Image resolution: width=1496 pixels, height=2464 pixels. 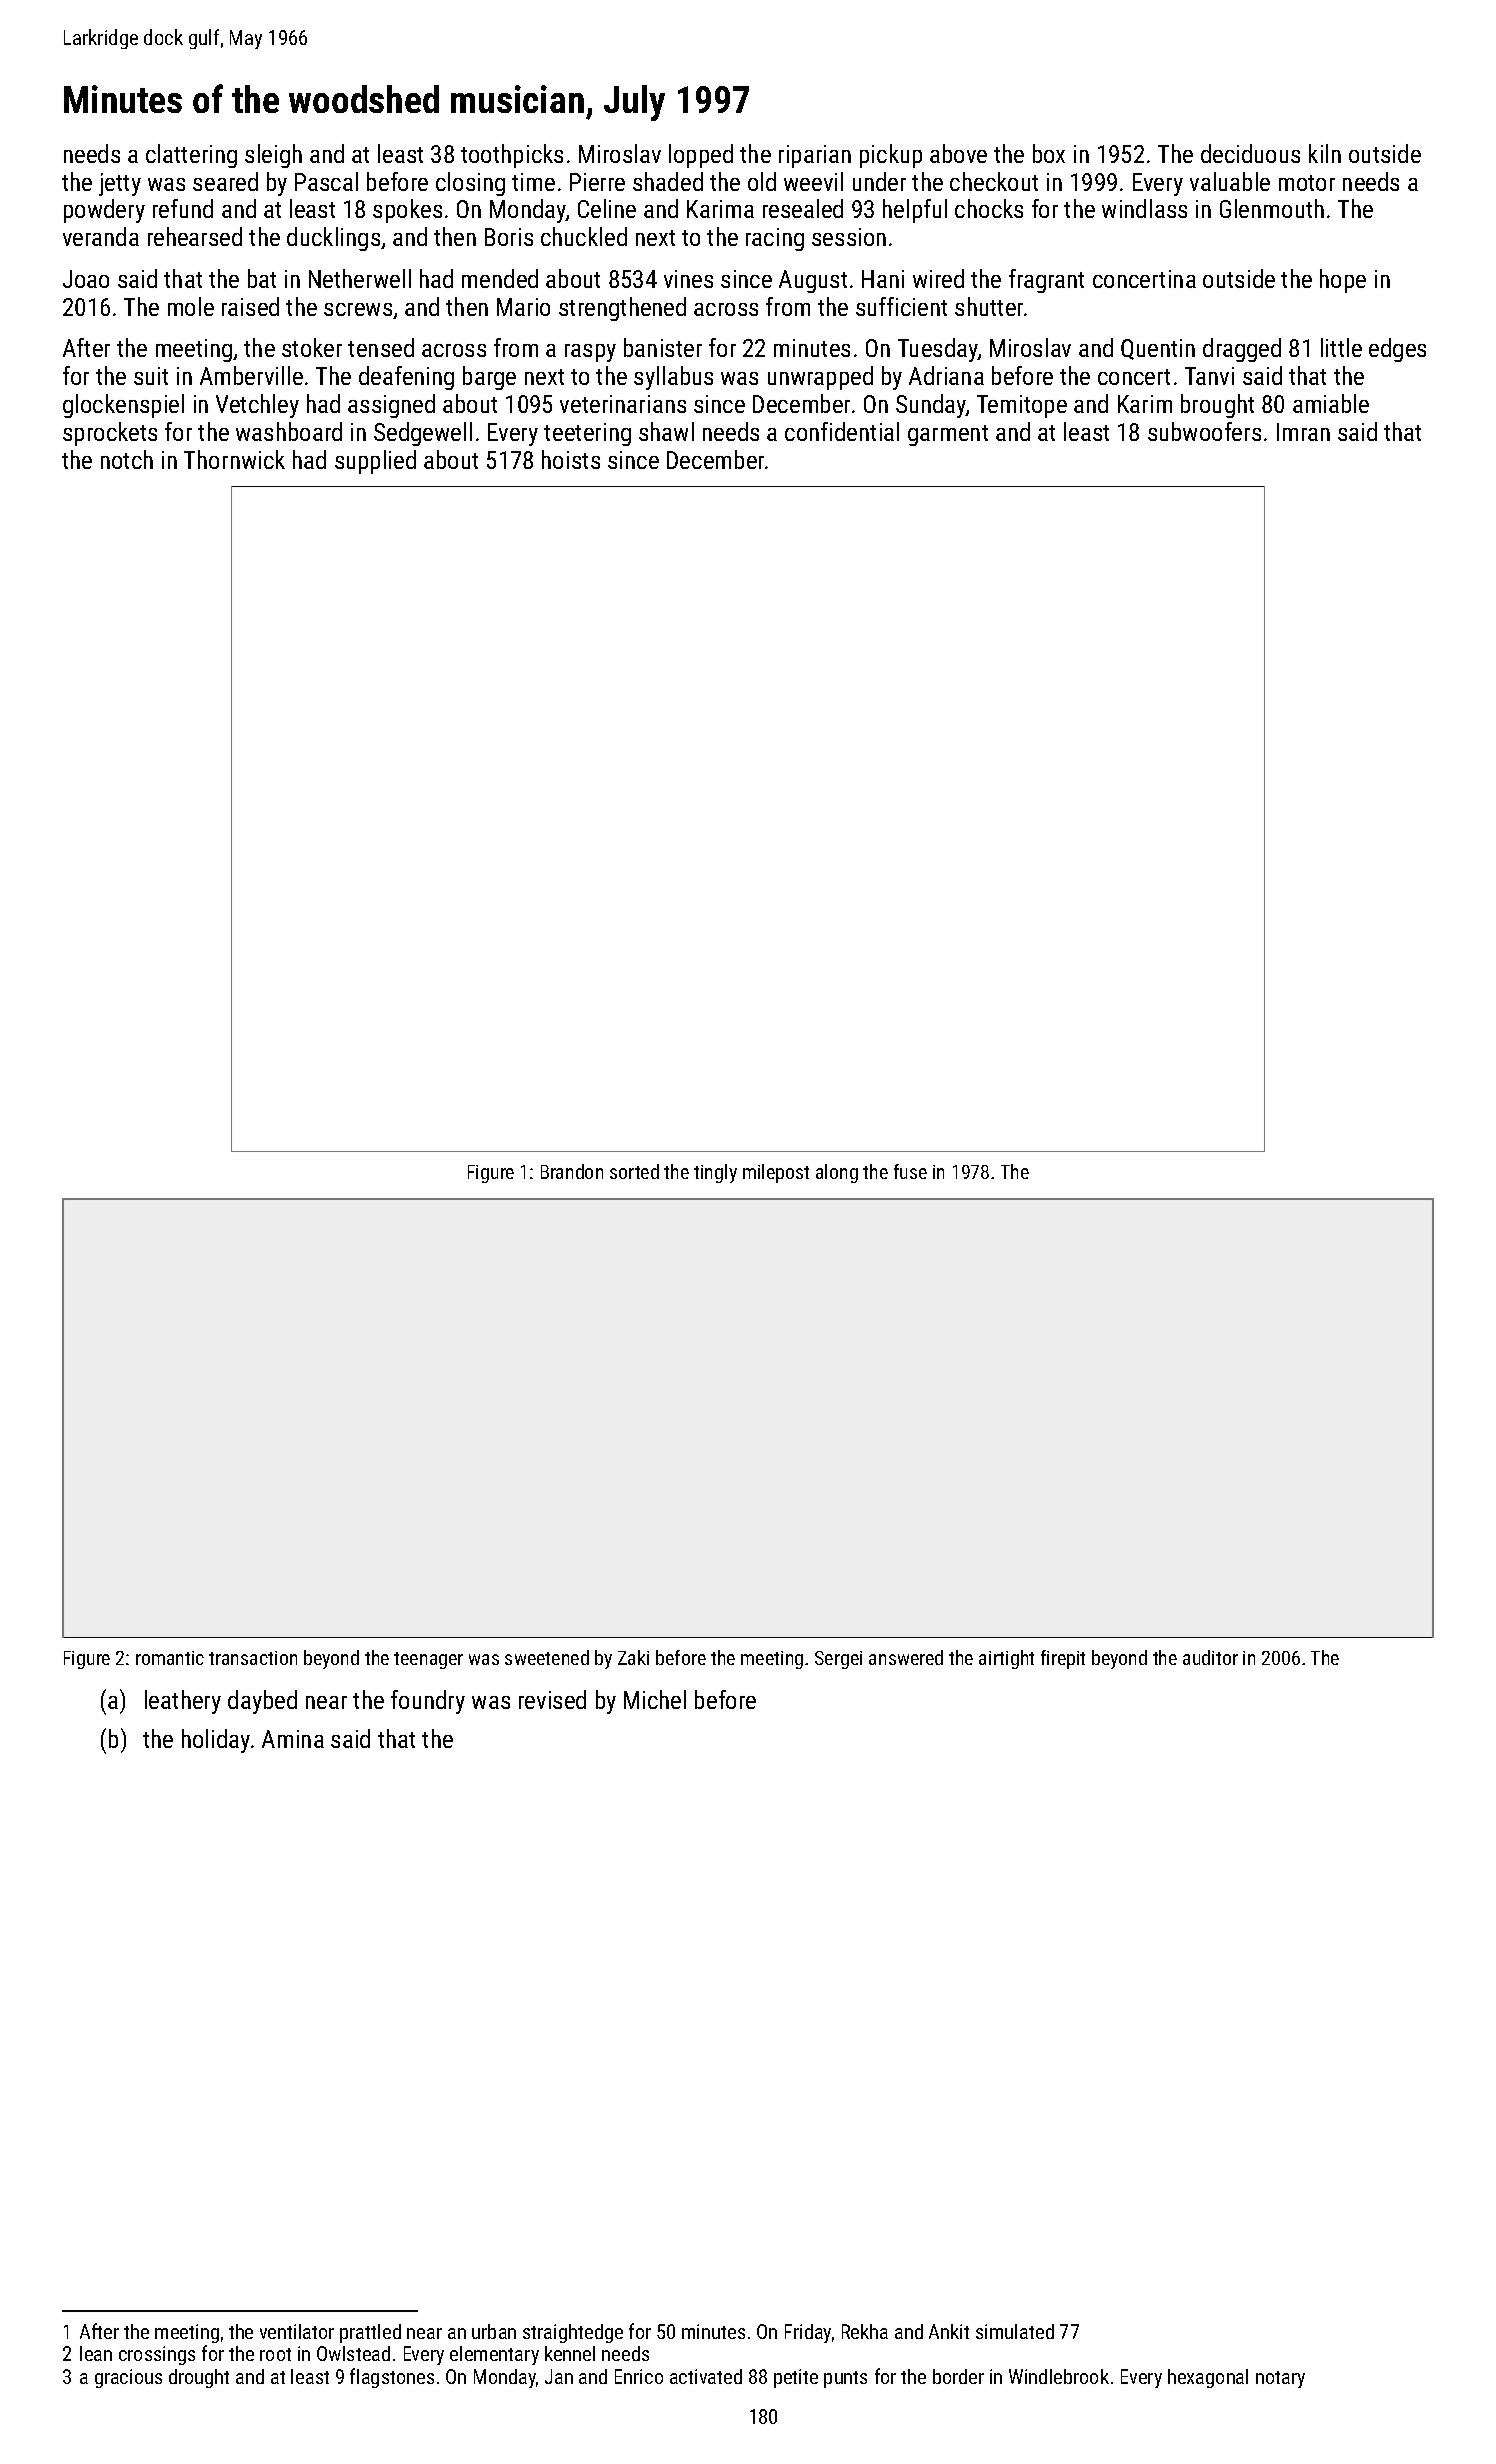 What do you see at coordinates (127, 459) in the screenshot?
I see `notch` at bounding box center [127, 459].
